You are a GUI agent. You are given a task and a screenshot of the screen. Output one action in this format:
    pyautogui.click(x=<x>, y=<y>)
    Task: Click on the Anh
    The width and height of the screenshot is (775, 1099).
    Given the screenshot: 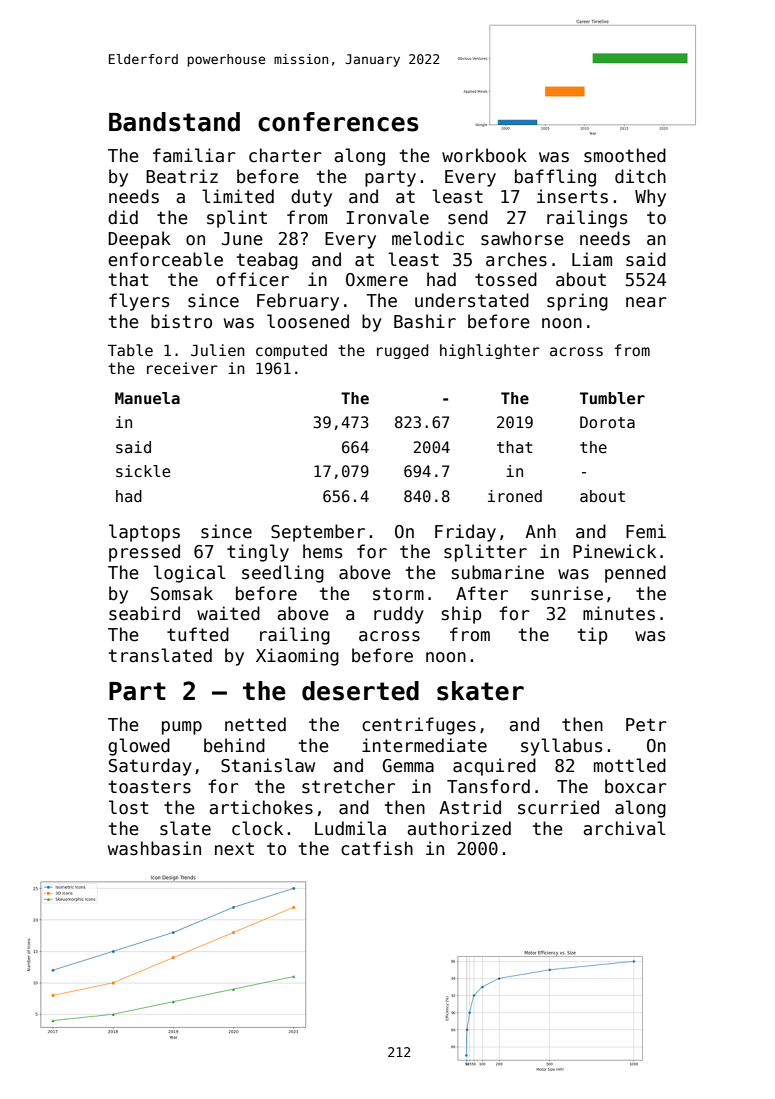 What is the action you would take?
    pyautogui.click(x=540, y=531)
